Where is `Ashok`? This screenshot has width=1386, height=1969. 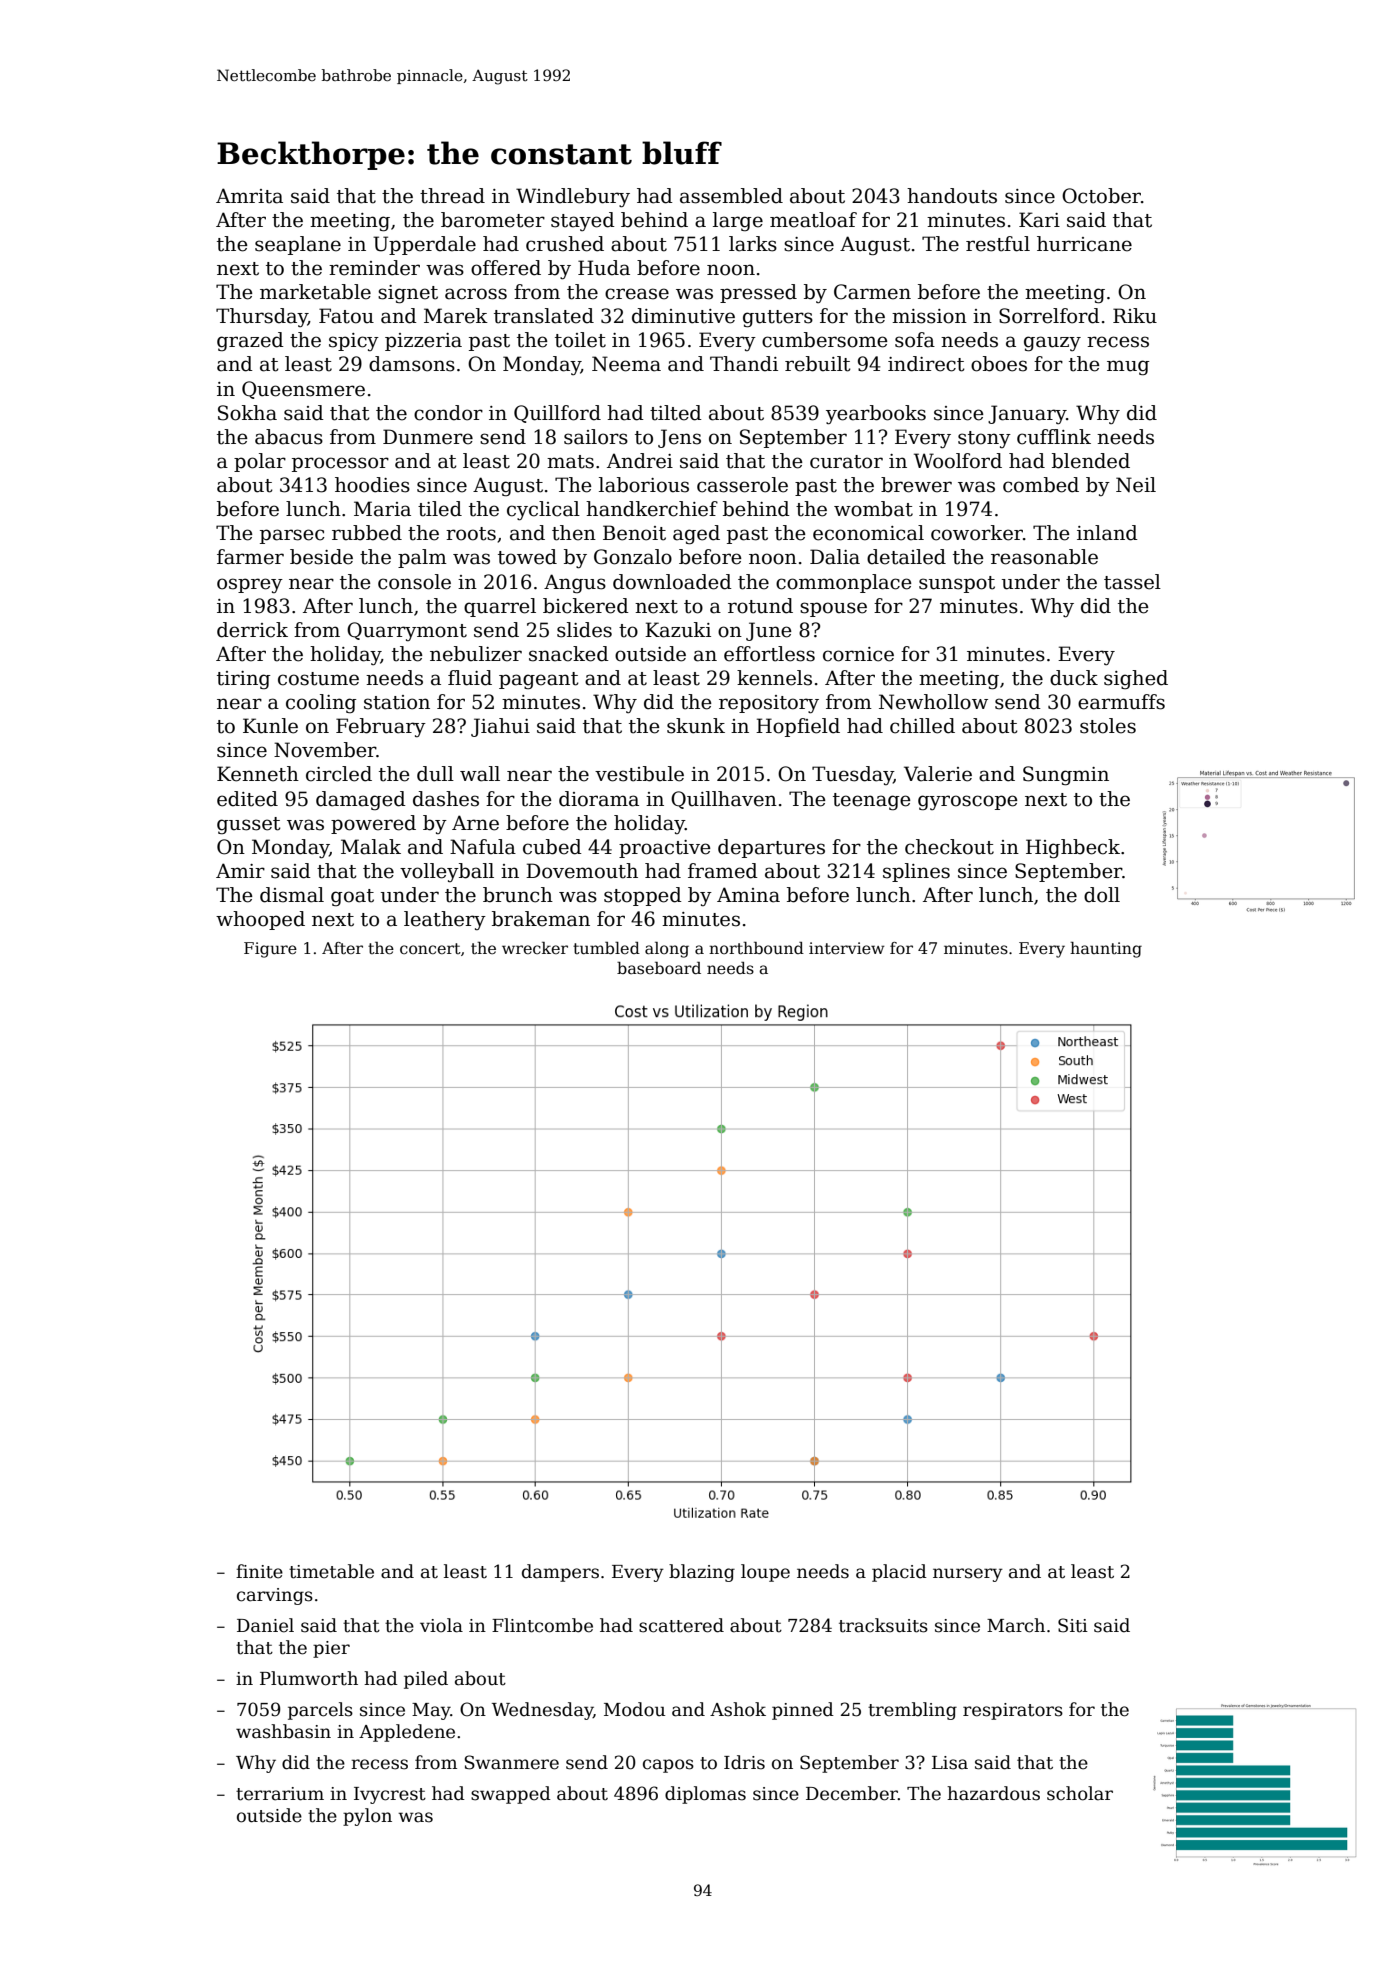 Ashok is located at coordinates (738, 1709).
